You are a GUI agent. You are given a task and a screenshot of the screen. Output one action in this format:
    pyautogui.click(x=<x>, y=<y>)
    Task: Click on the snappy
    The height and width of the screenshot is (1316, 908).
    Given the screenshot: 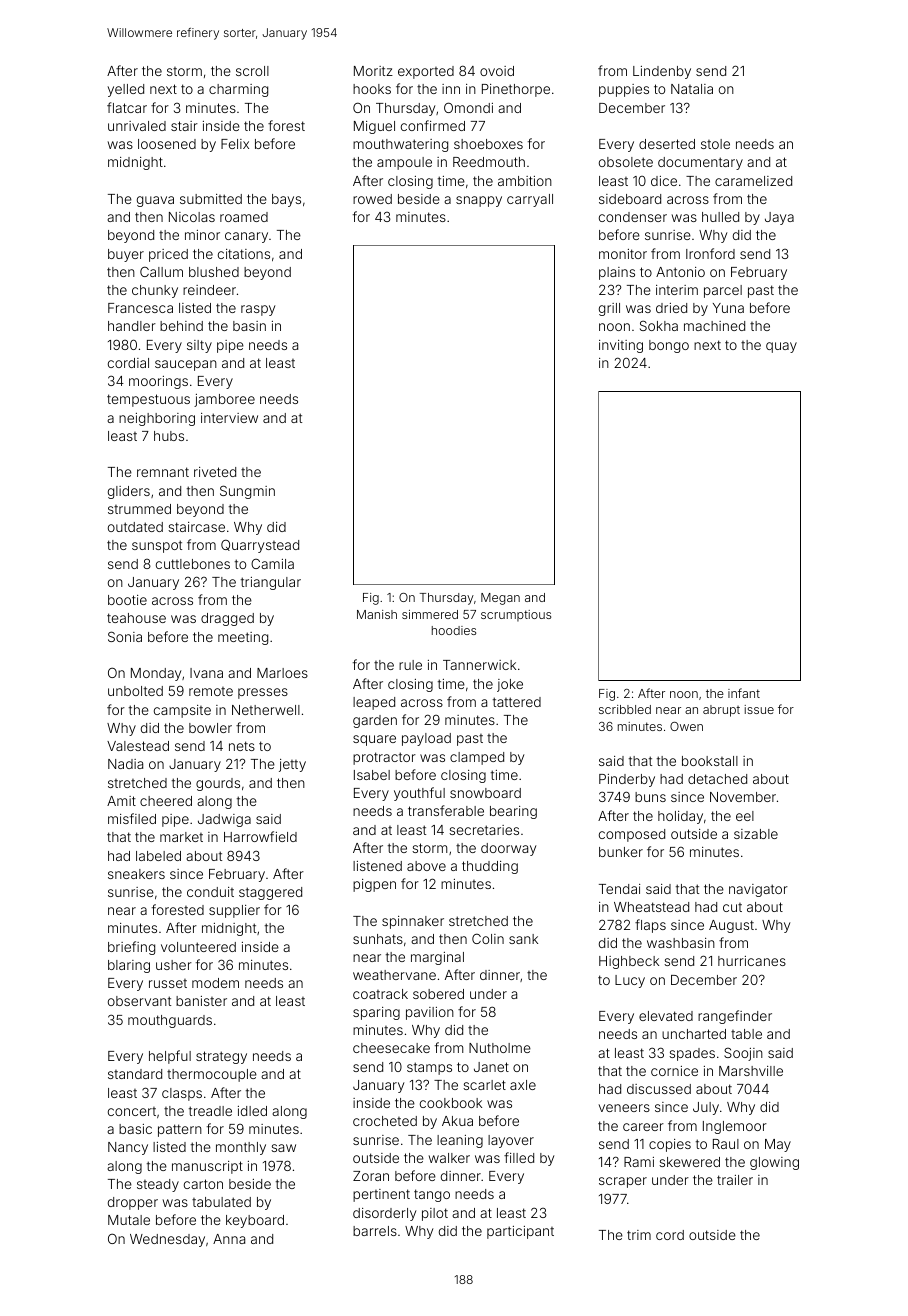 What is the action you would take?
    pyautogui.click(x=479, y=201)
